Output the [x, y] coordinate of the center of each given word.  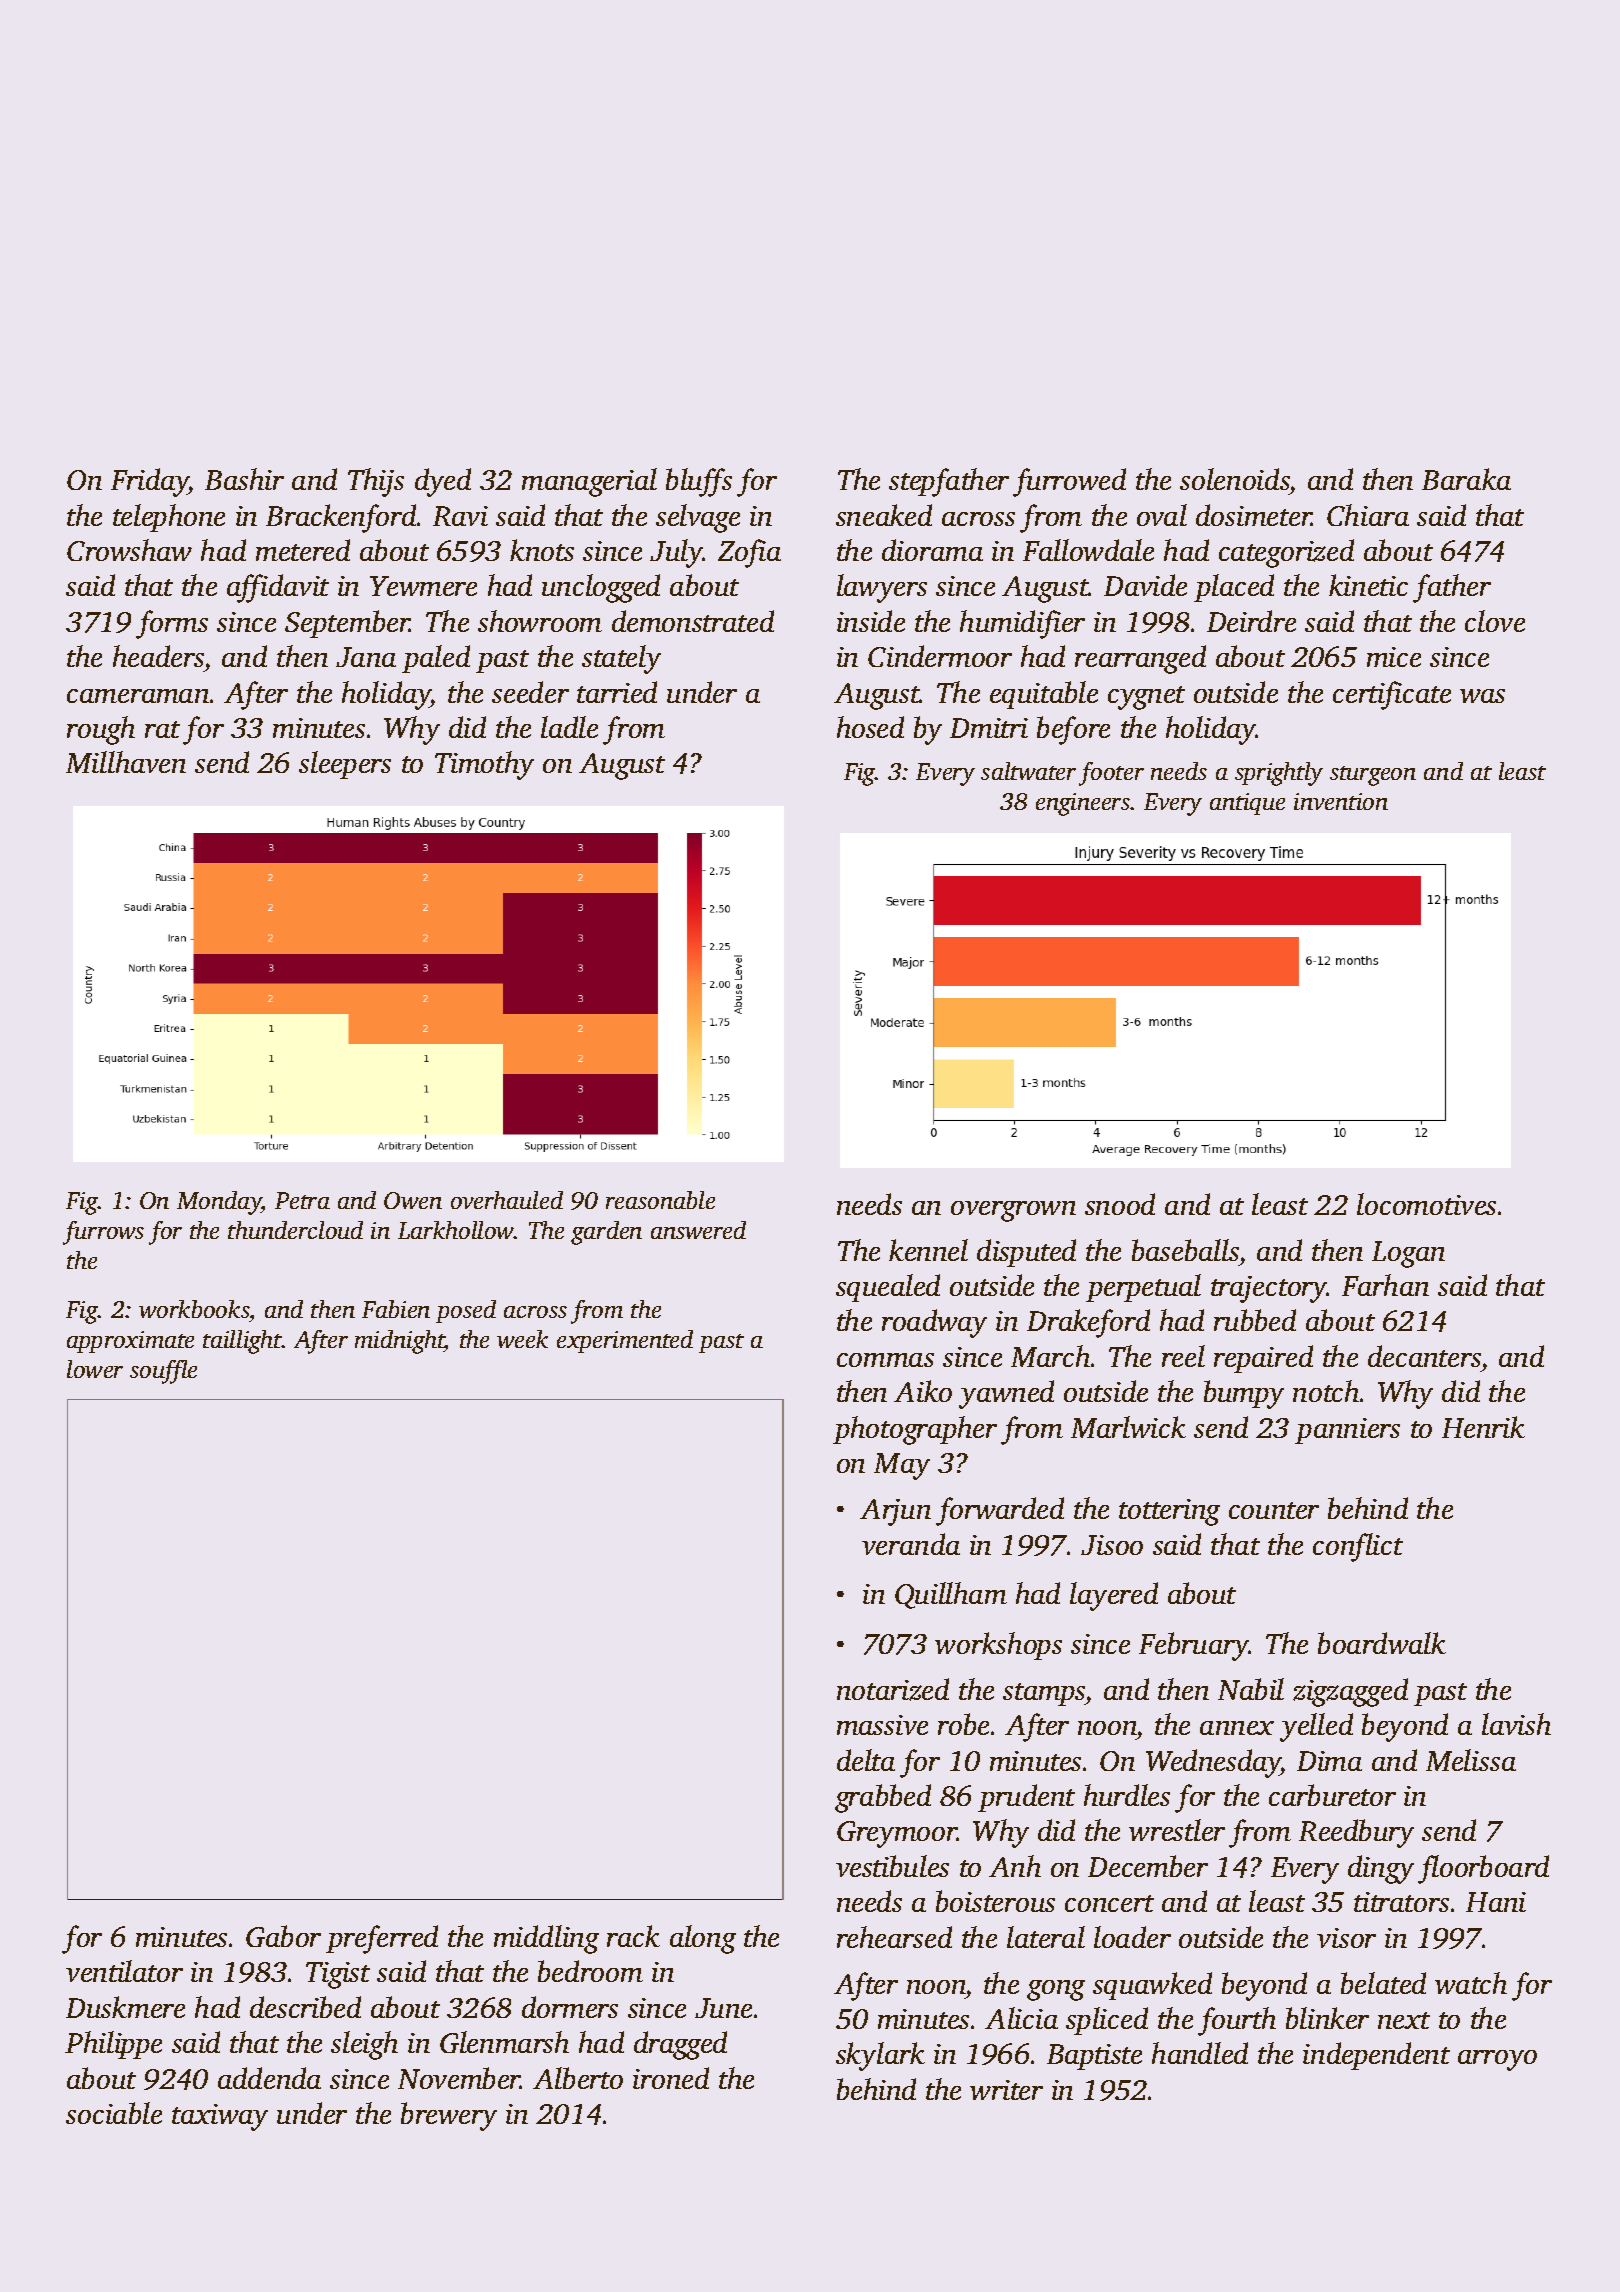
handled [1200, 2053]
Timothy [484, 765]
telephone [169, 518]
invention [1341, 801]
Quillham [951, 1595]
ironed [671, 2078]
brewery [449, 2116]
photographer [915, 1430]
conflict [1358, 1547]
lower [95, 1369]
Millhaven [126, 762]
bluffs [699, 482]
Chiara [1368, 515]
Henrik [1483, 1427]
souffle [163, 1372]
